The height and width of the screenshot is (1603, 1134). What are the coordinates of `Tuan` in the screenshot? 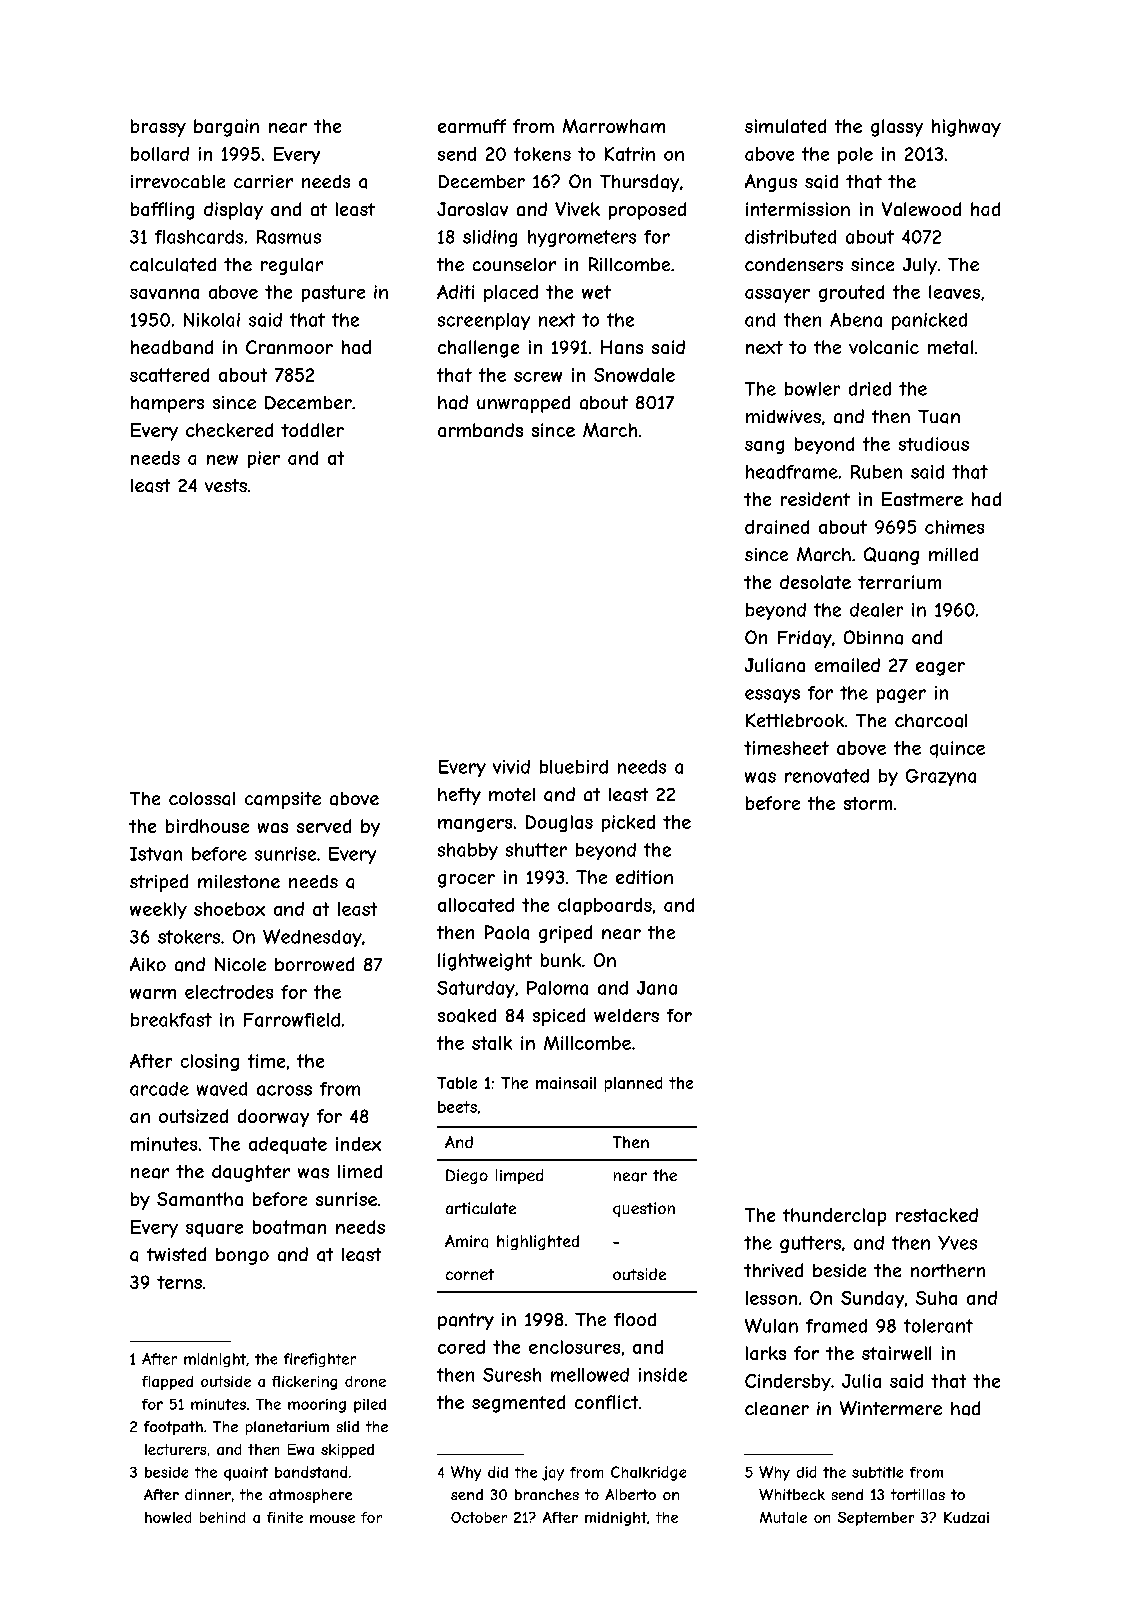 It's located at (939, 417).
